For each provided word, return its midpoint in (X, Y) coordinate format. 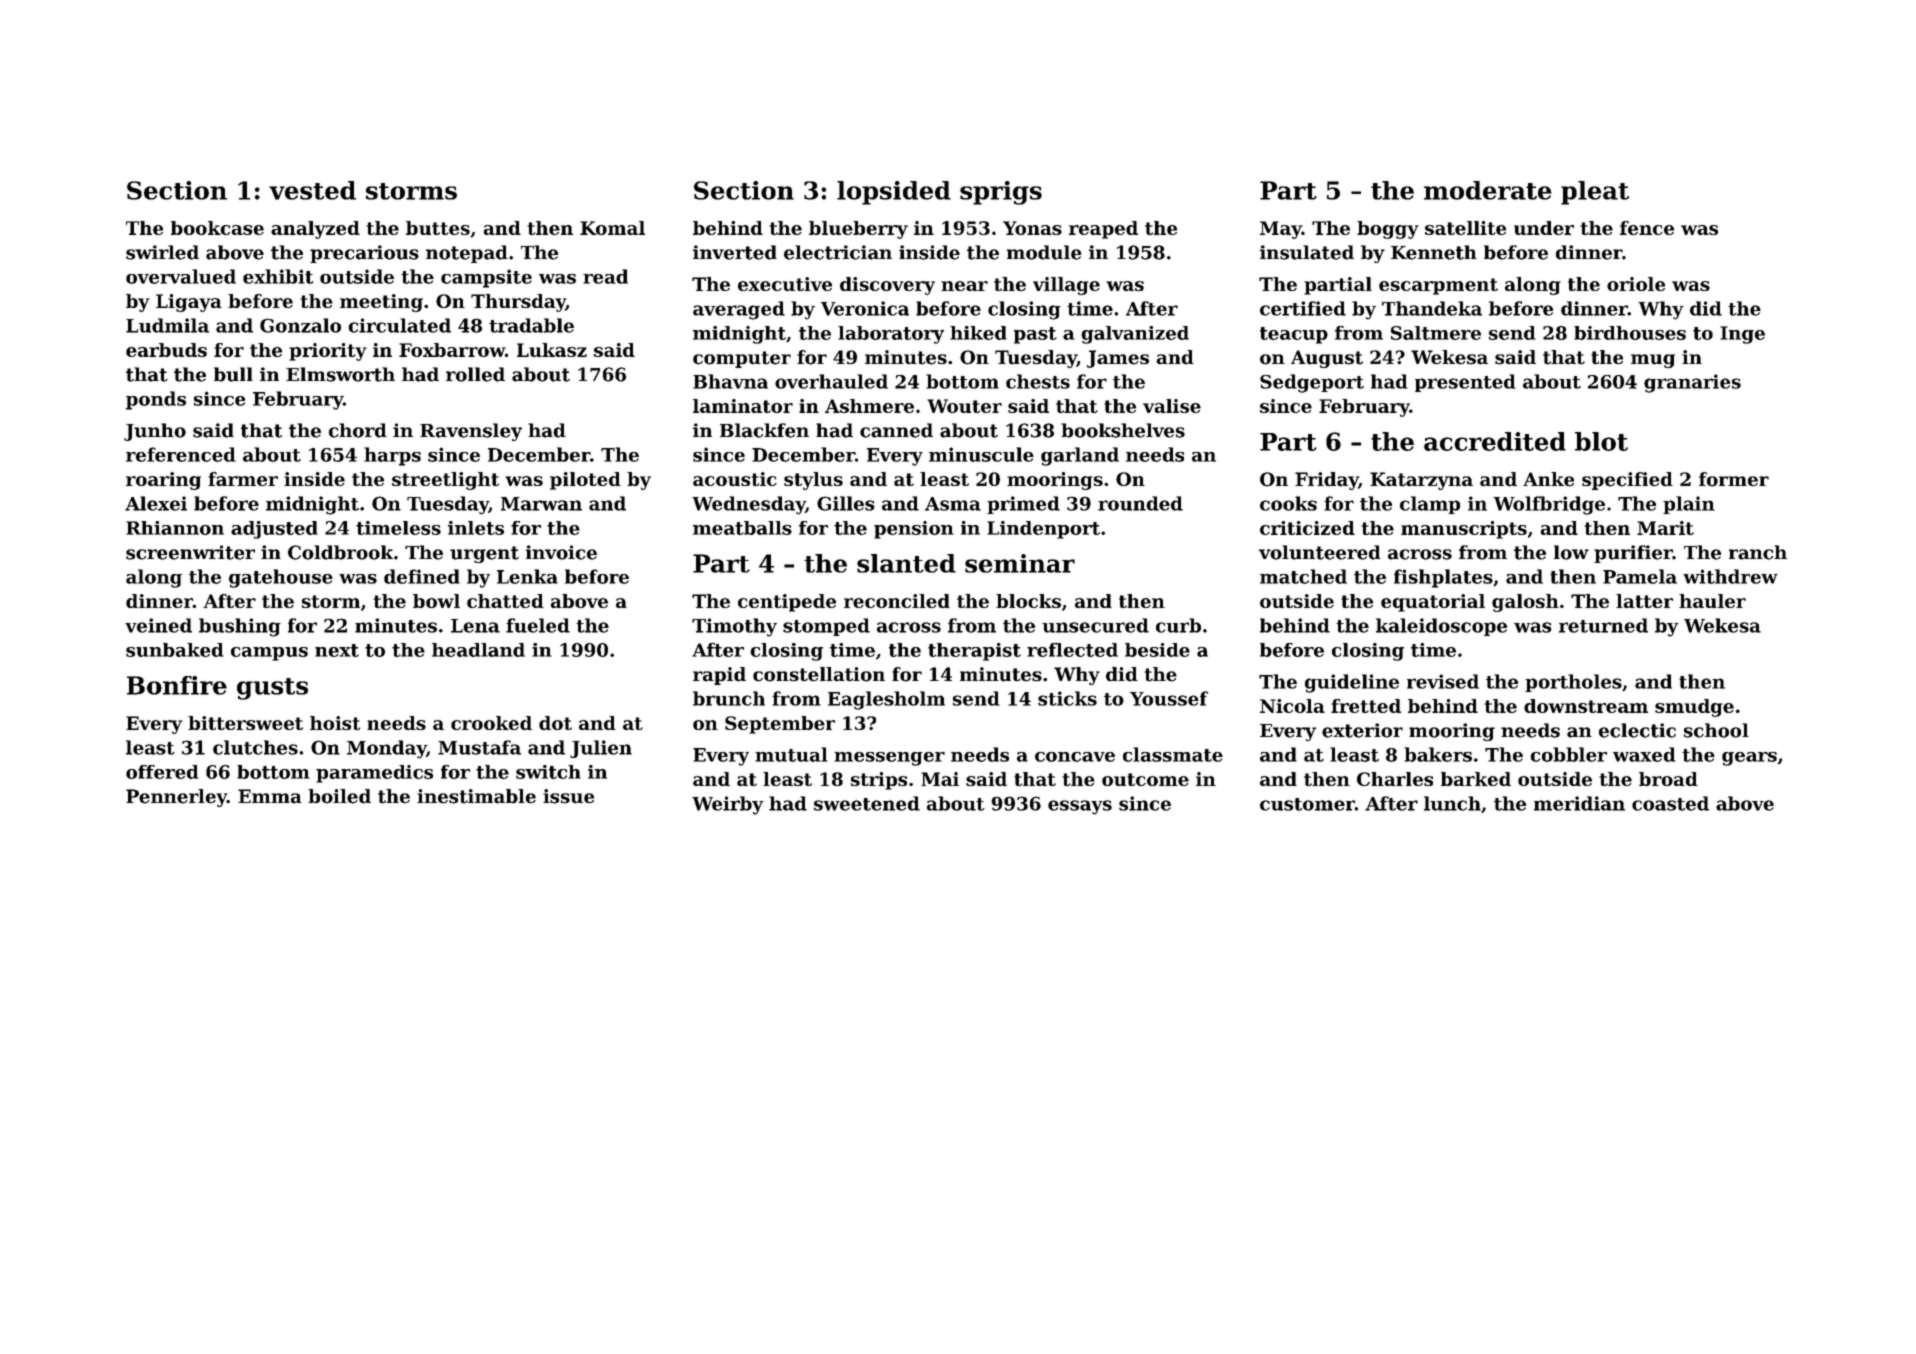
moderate (1488, 190)
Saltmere (1436, 333)
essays (1080, 807)
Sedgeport (1312, 383)
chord (358, 430)
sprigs (1001, 193)
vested (312, 190)
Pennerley (176, 798)
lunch (1452, 803)
